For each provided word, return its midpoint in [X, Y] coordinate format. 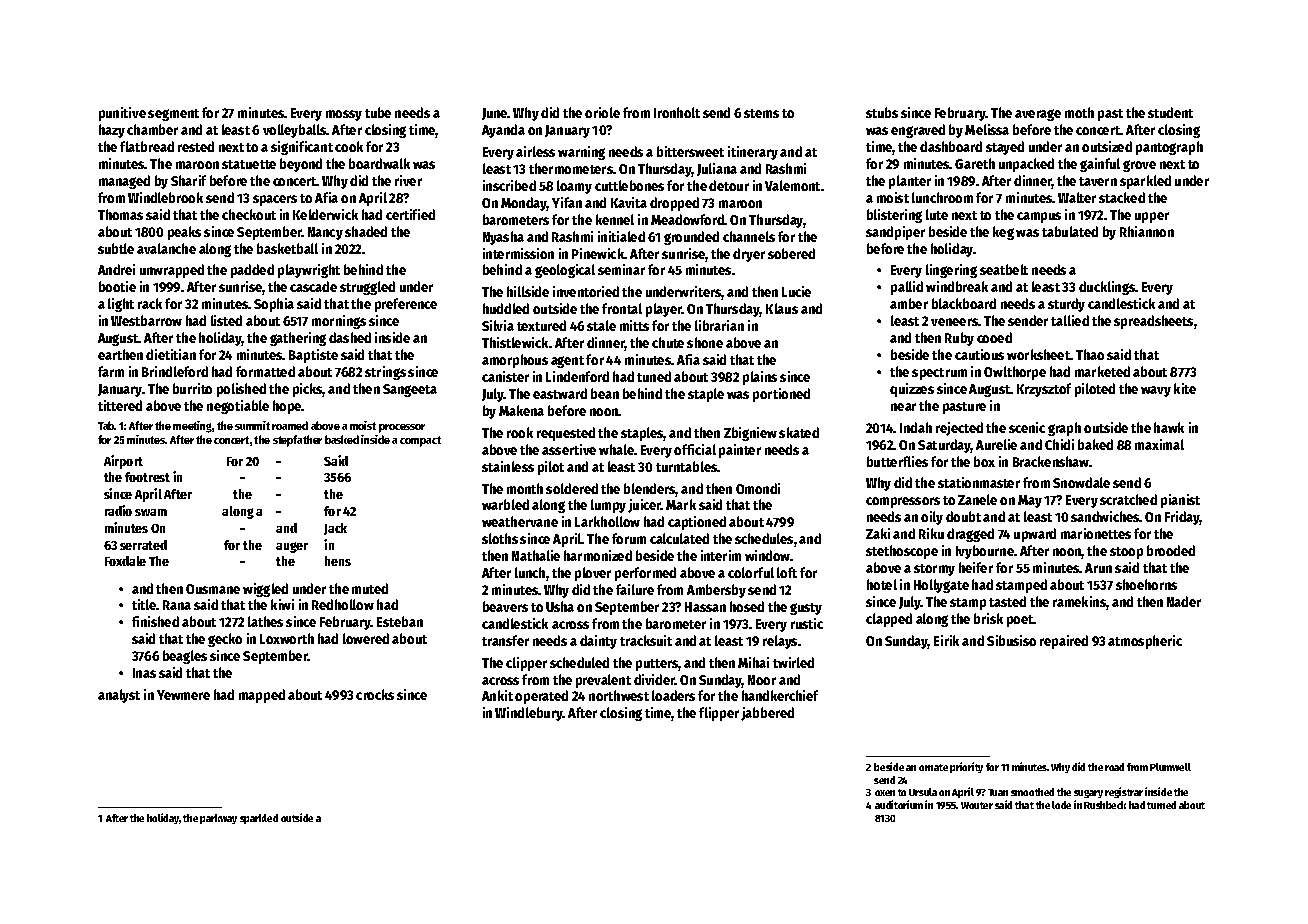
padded [252, 271]
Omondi [758, 488]
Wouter [977, 805]
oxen [885, 793]
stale [601, 325]
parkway [218, 819]
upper [1152, 217]
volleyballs [295, 131]
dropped [674, 204]
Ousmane [213, 589]
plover [593, 574]
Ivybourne [985, 552]
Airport [123, 462]
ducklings [1107, 288]
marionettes [1096, 533]
